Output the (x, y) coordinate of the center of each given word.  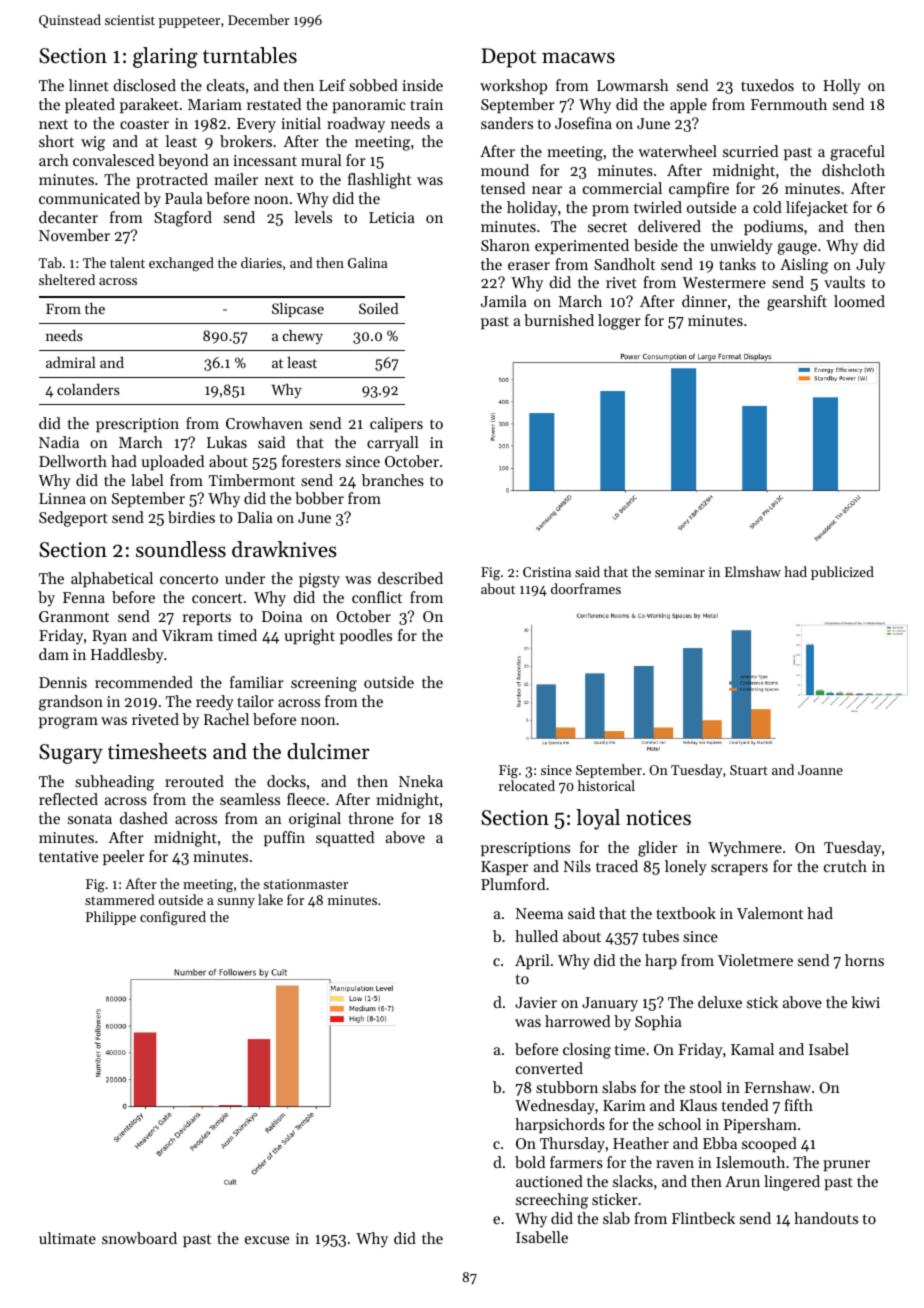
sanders (507, 123)
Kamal (752, 1049)
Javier (536, 1002)
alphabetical (112, 579)
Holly (842, 87)
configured (173, 918)
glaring (165, 57)
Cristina (547, 572)
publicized (842, 573)
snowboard (139, 1238)
